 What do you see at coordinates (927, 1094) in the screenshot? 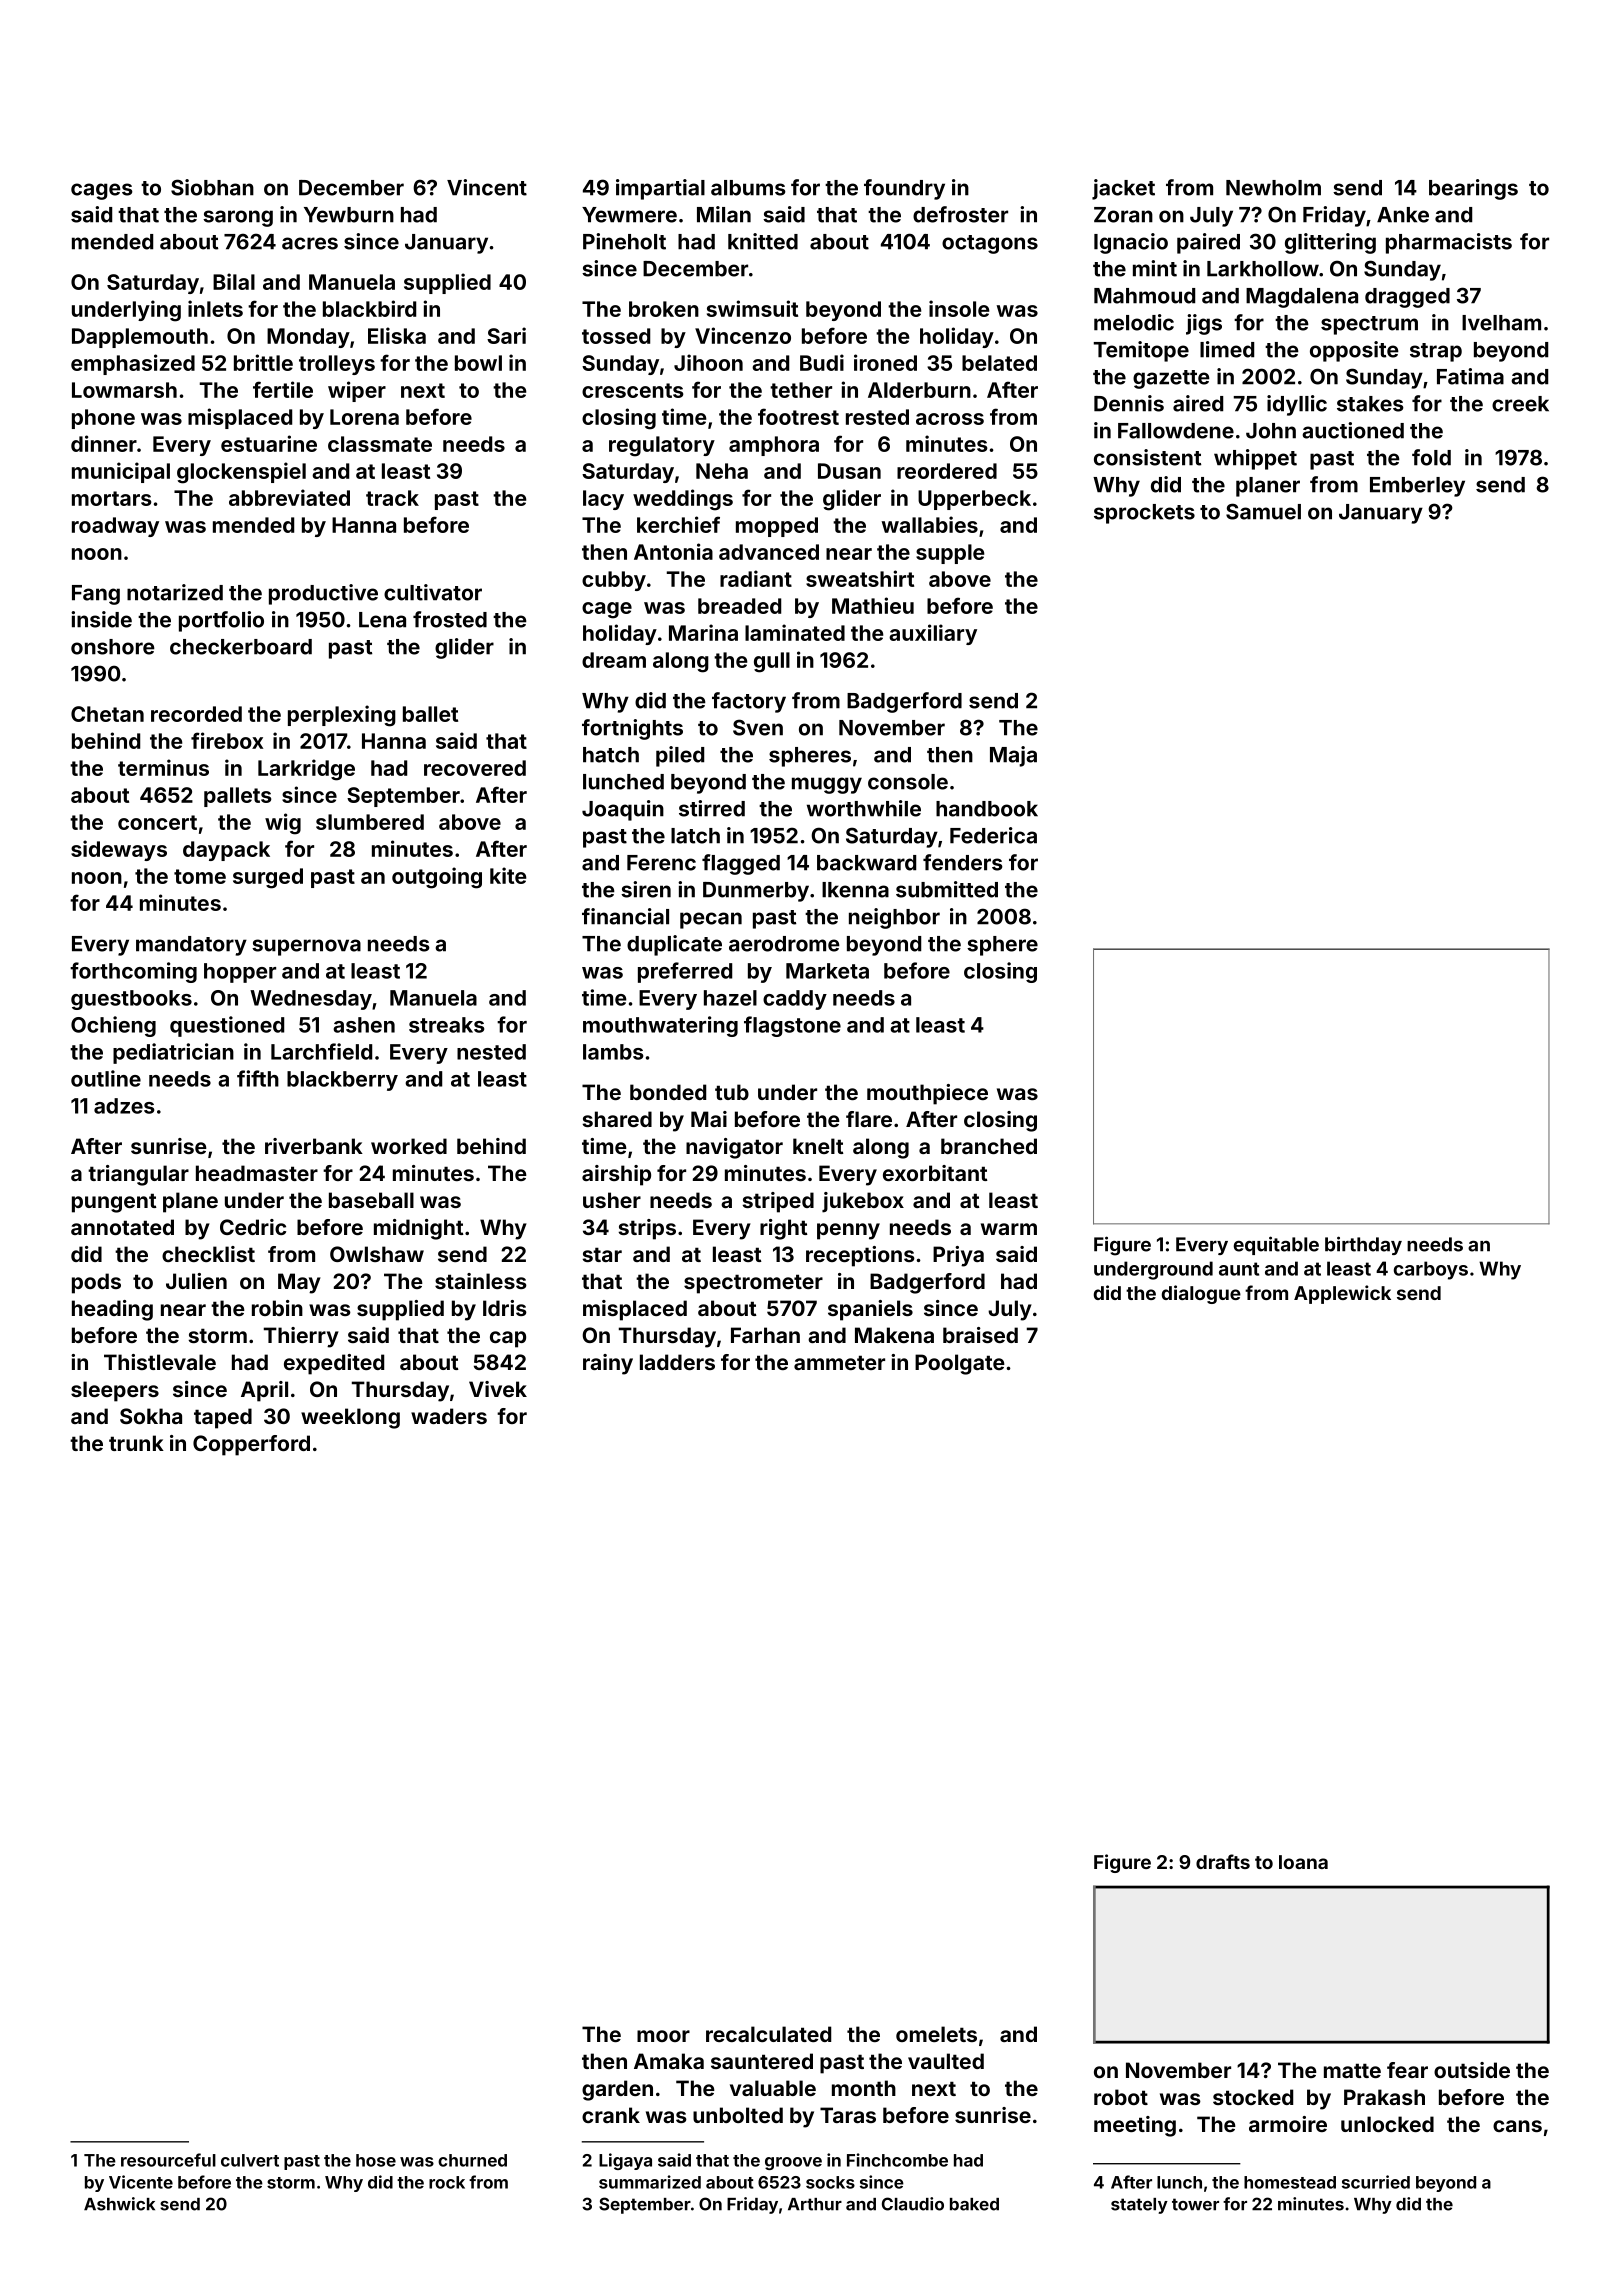
I see `mouthpiece` at bounding box center [927, 1094].
